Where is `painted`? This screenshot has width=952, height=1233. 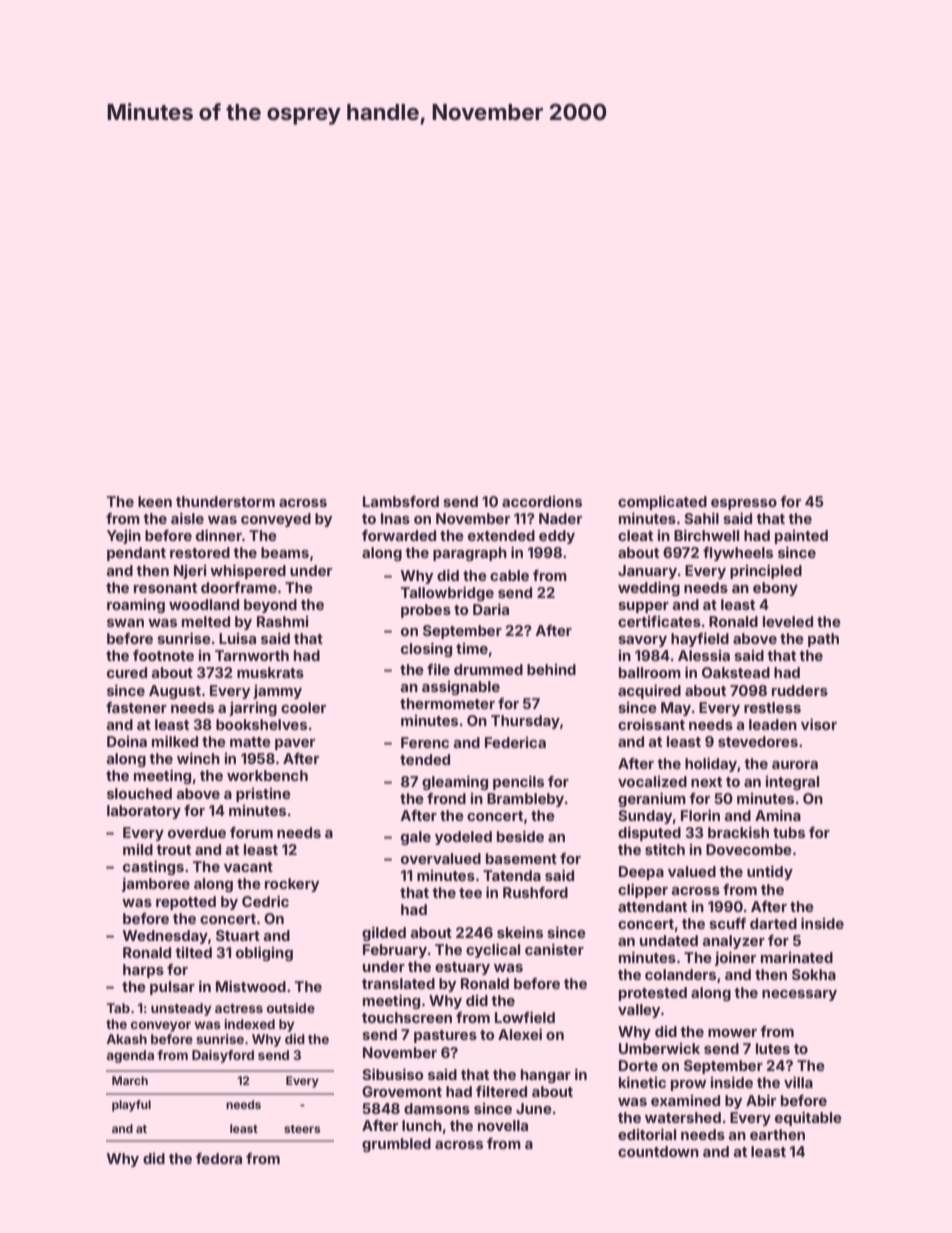
painted is located at coordinates (801, 537).
